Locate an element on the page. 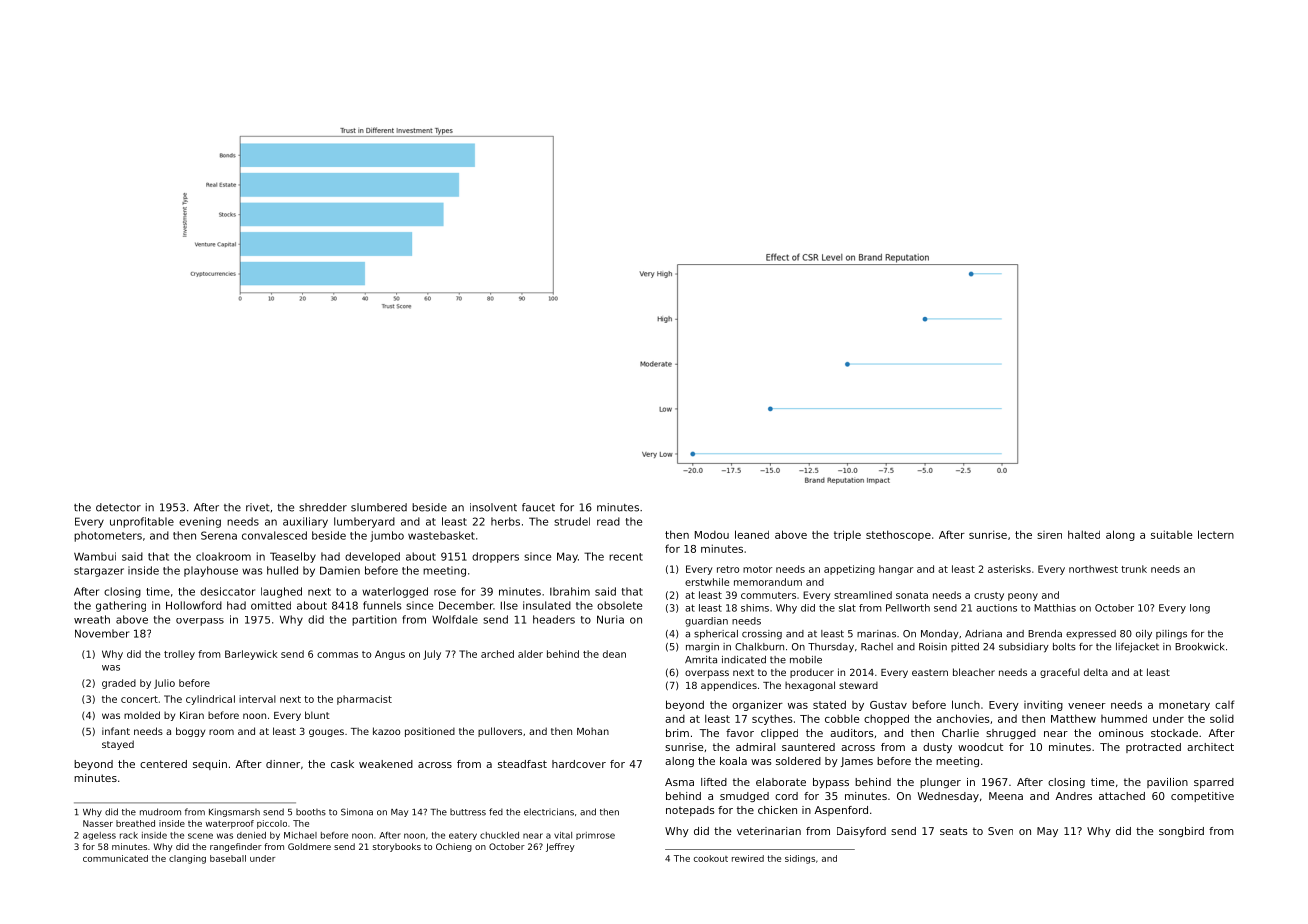  Charlie is located at coordinates (960, 733).
